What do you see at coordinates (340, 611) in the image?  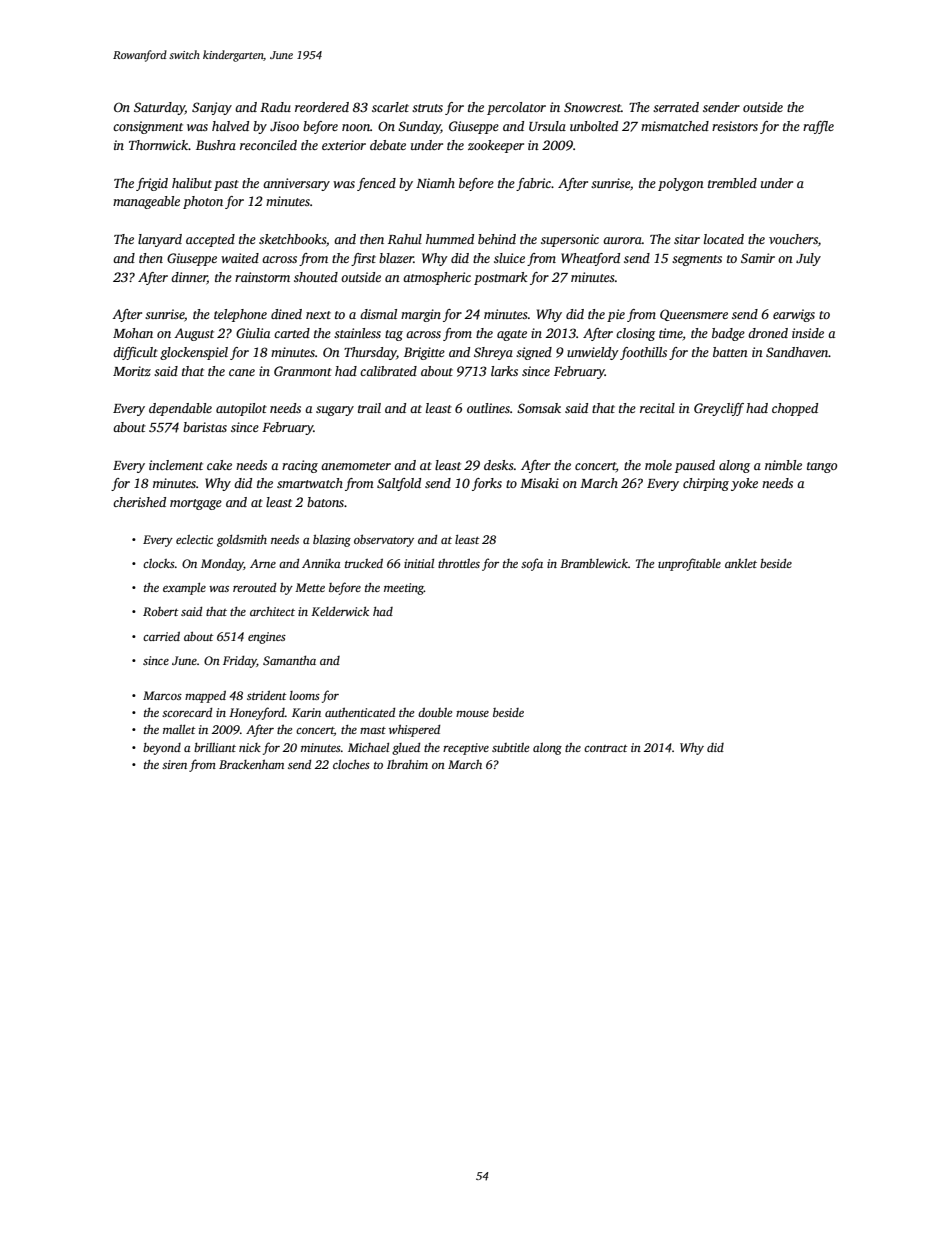 I see `Kelderwick` at bounding box center [340, 611].
